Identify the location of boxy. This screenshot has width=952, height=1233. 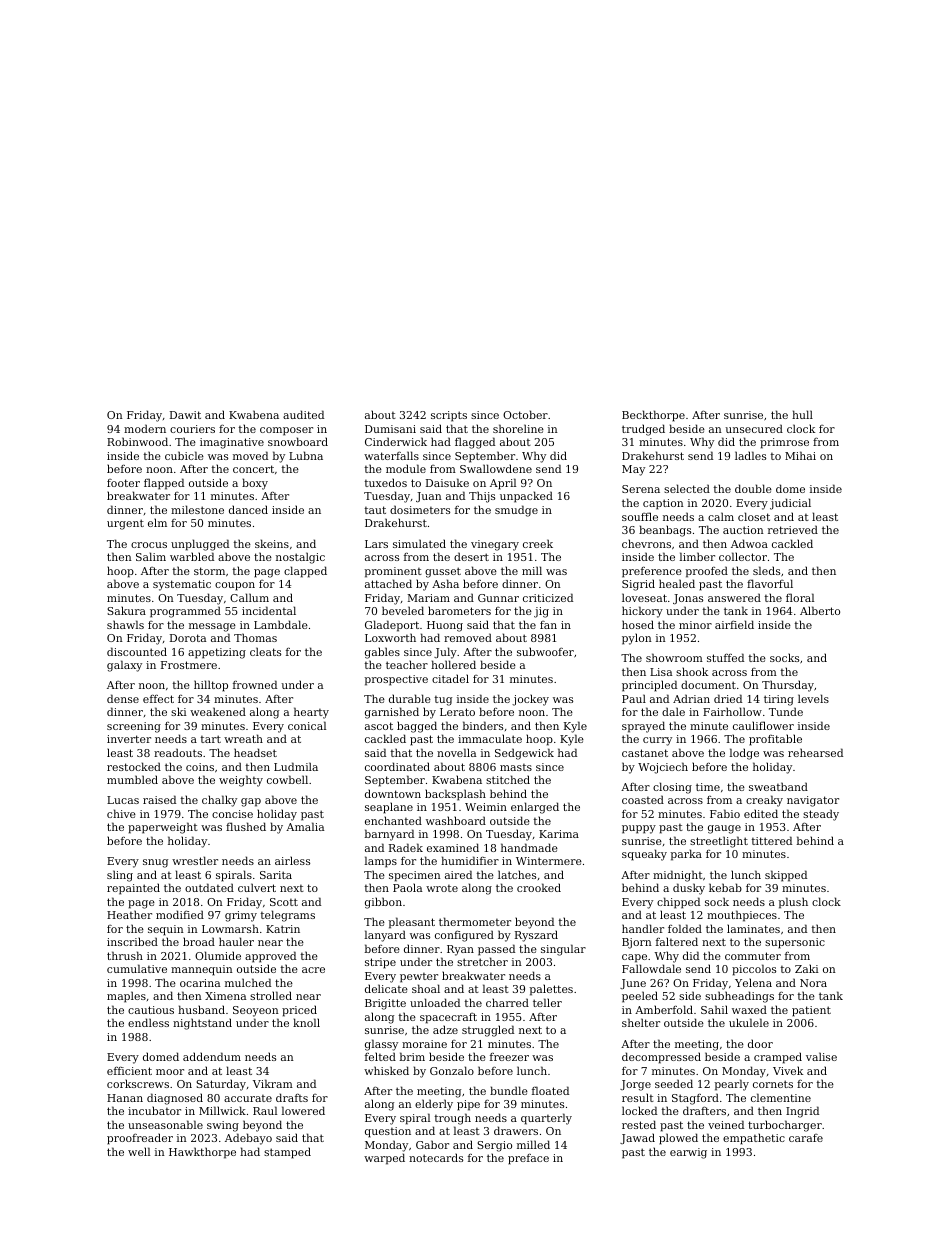
(255, 484).
